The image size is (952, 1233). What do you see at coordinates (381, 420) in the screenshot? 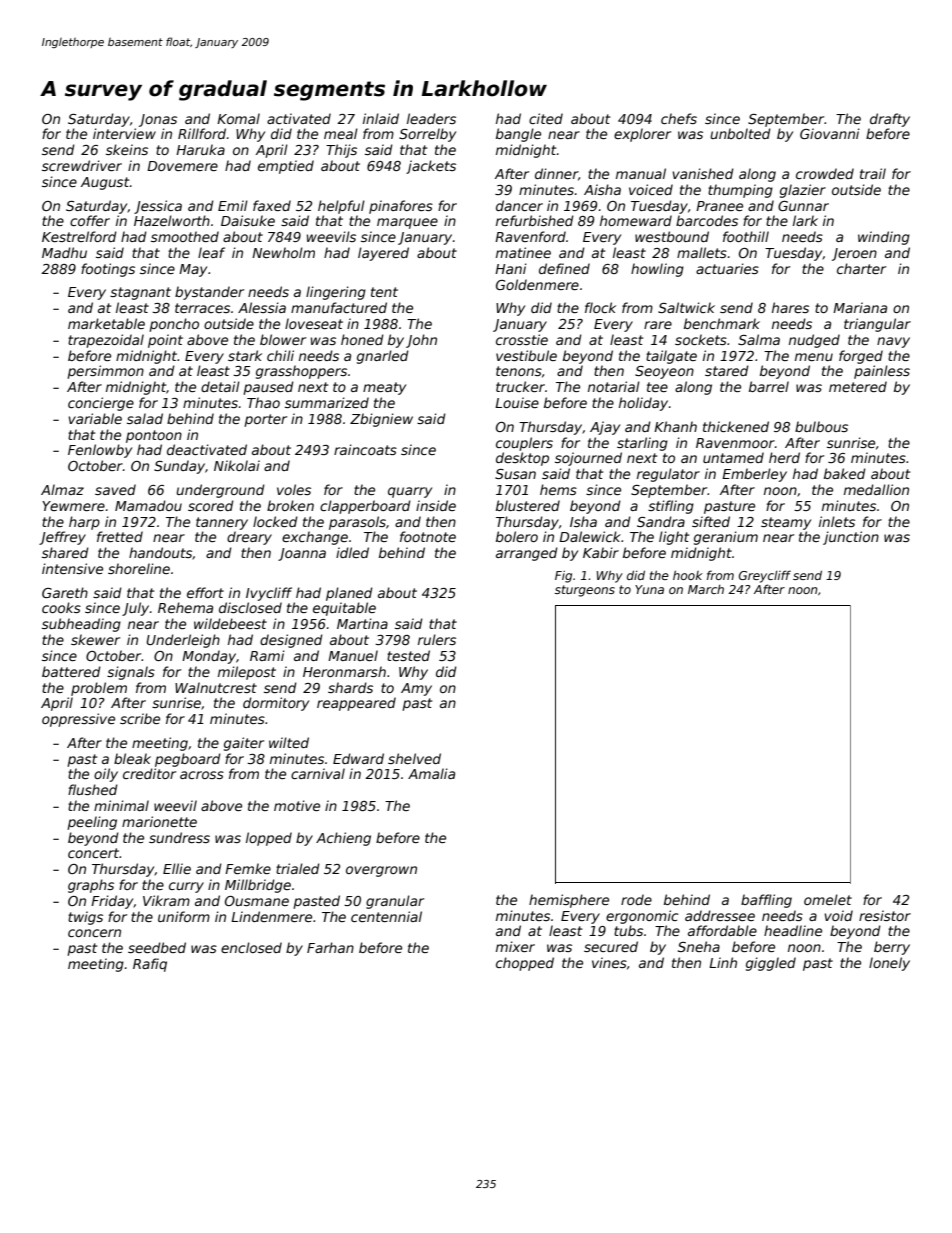
I see `Zbigniew` at bounding box center [381, 420].
